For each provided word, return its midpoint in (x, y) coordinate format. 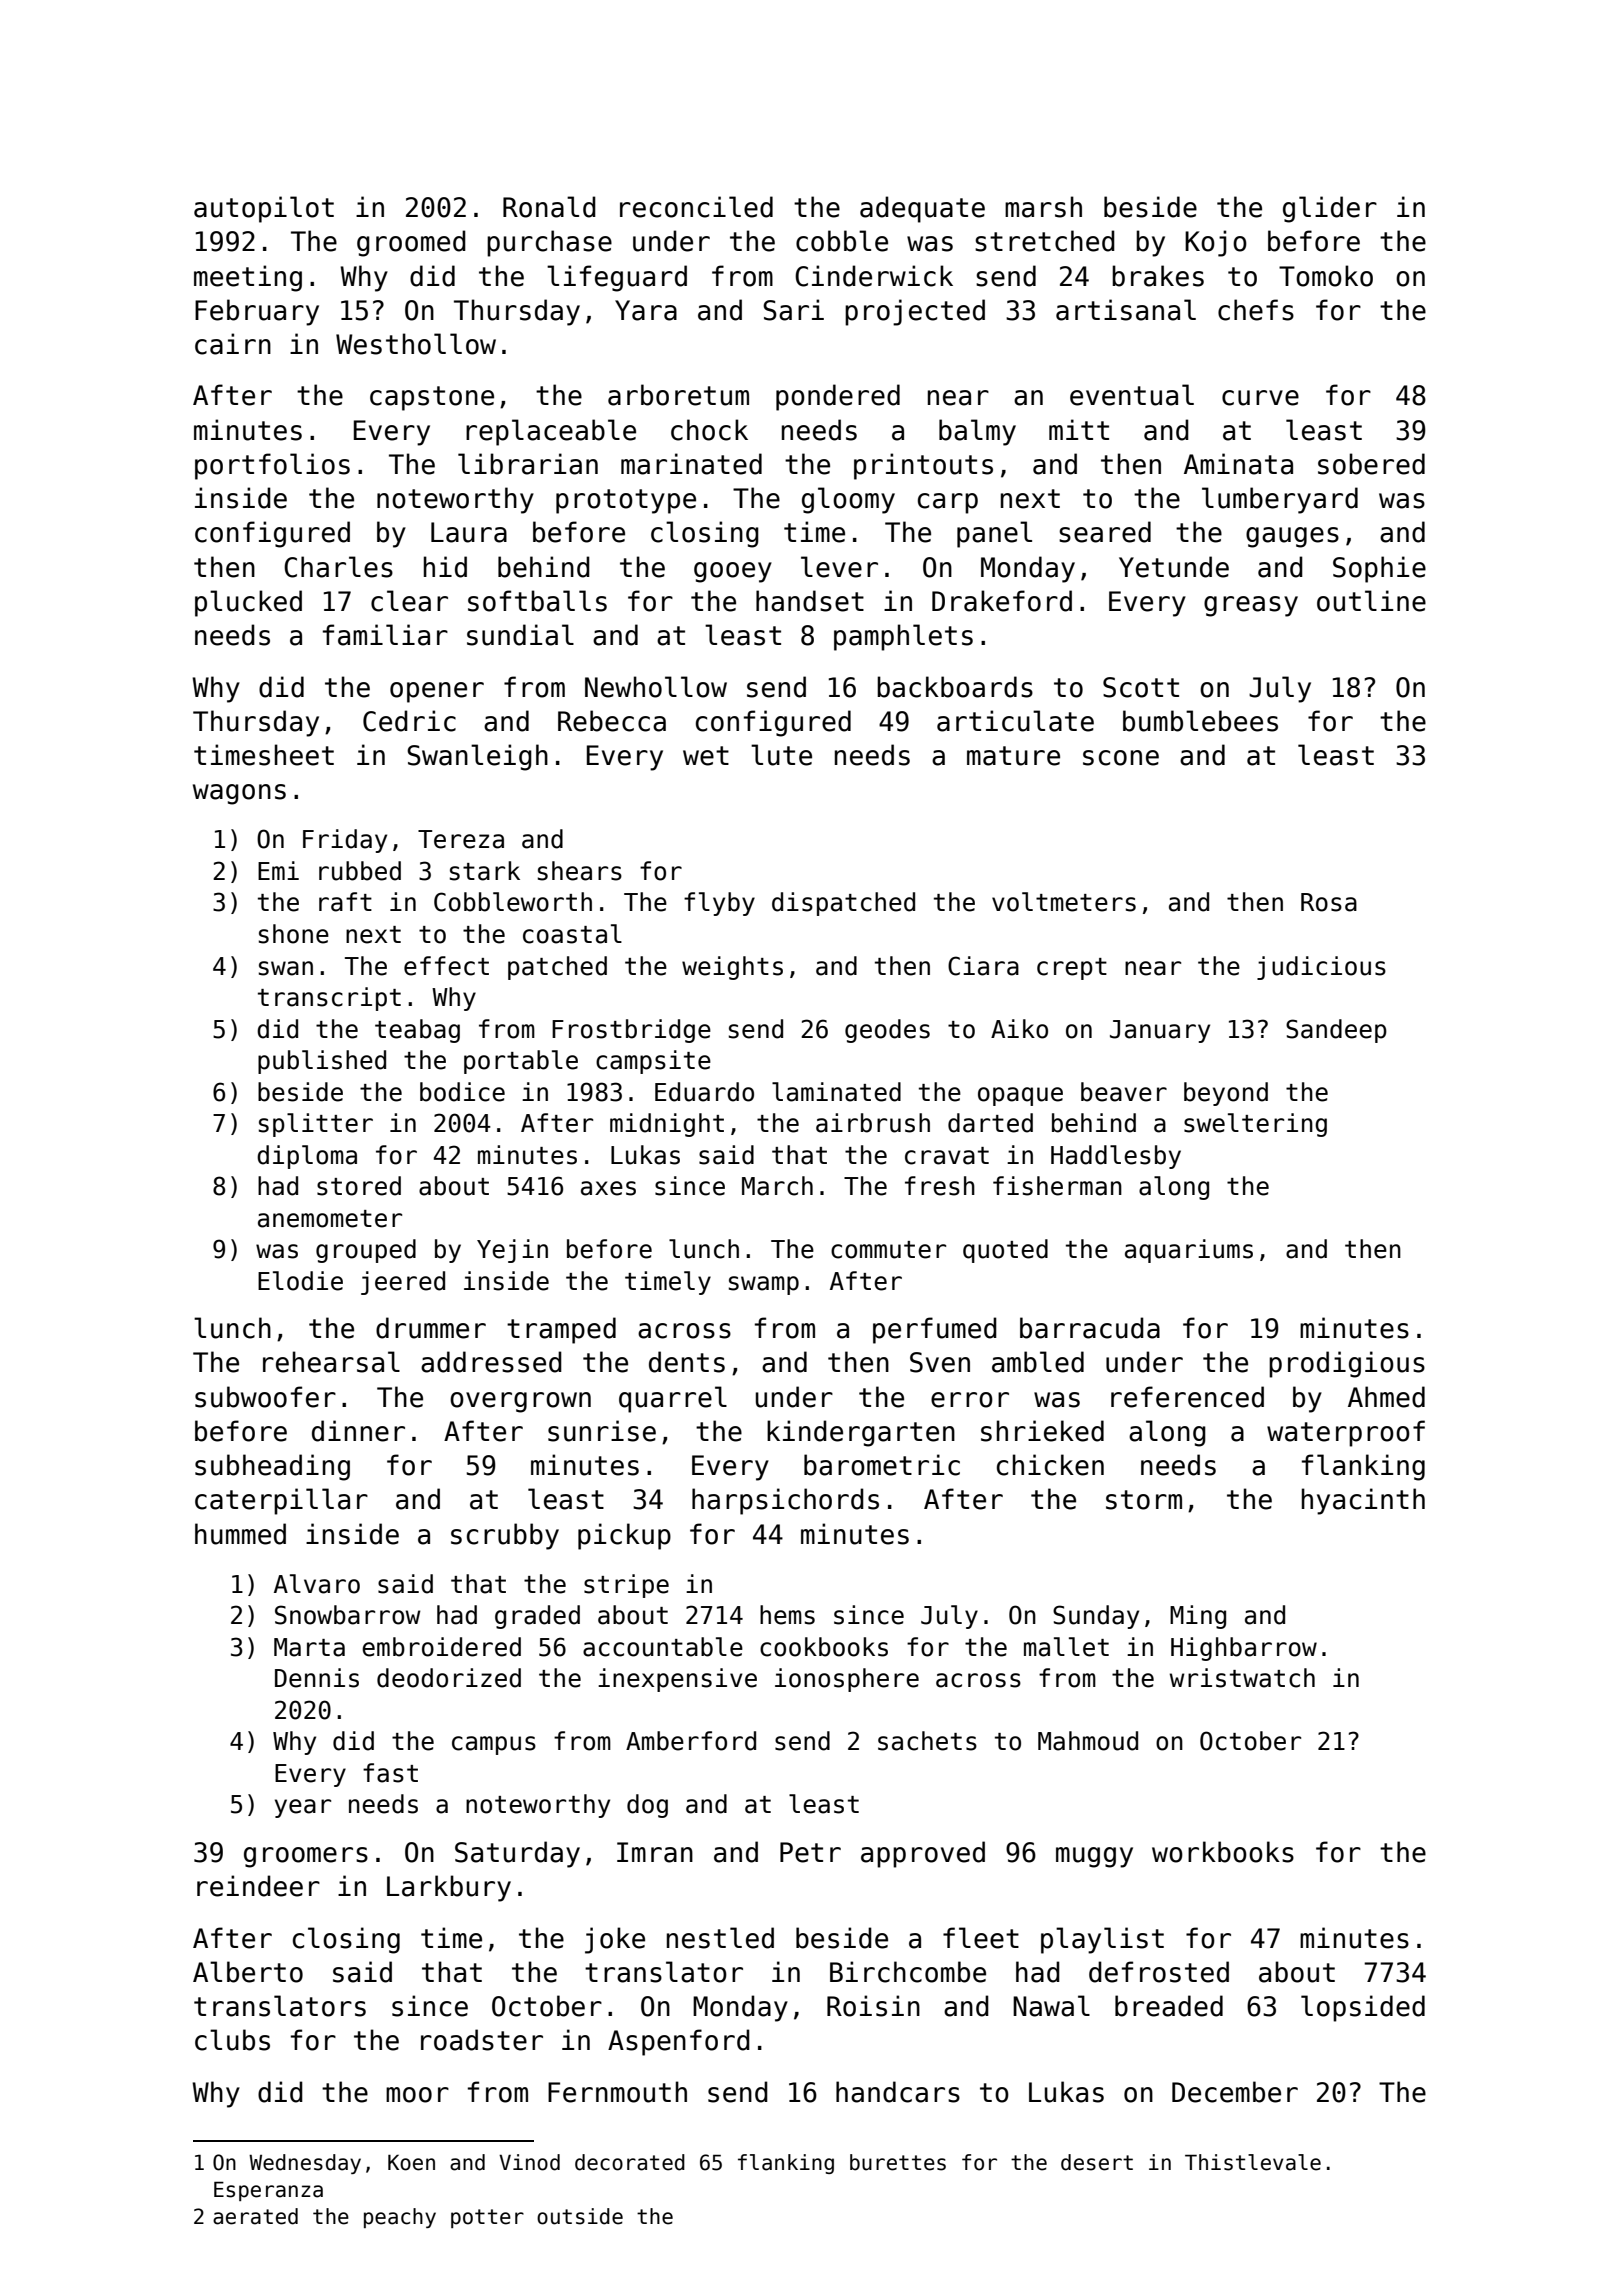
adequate (922, 209)
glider (1330, 209)
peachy (400, 2218)
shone (294, 934)
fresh (940, 1186)
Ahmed (1386, 1397)
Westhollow (416, 344)
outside (580, 2216)
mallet (1066, 1647)
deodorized (449, 1678)
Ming (1198, 1617)
